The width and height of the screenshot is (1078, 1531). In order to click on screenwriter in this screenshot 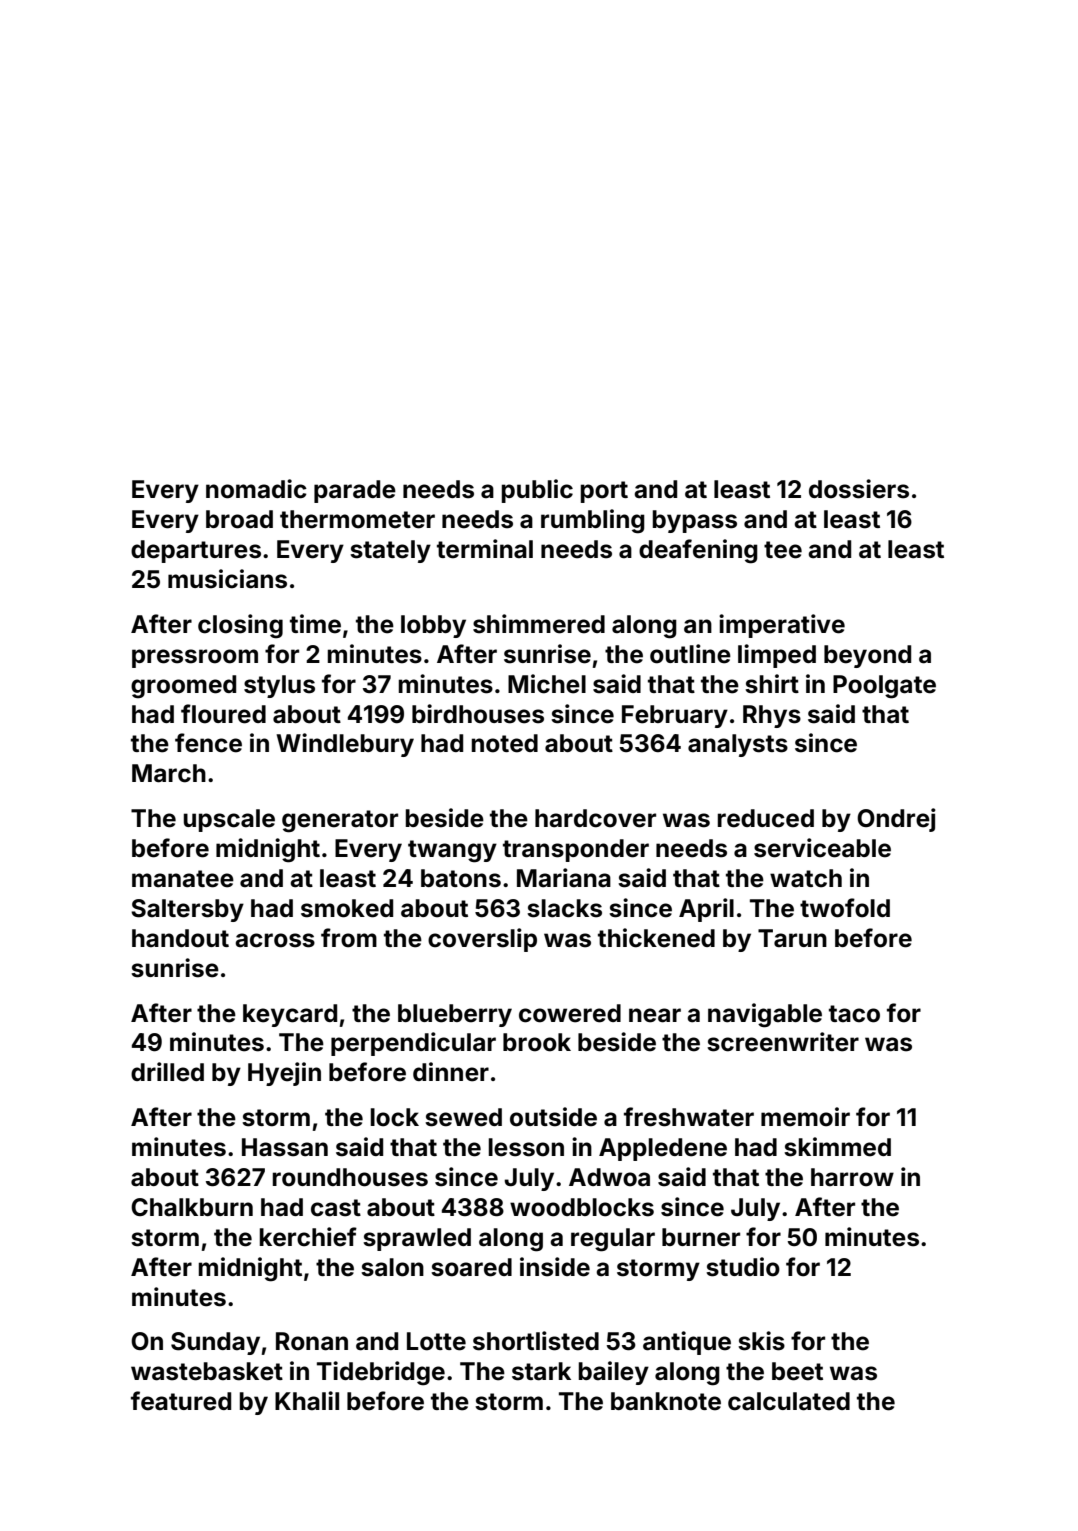, I will do `click(783, 1042)`.
